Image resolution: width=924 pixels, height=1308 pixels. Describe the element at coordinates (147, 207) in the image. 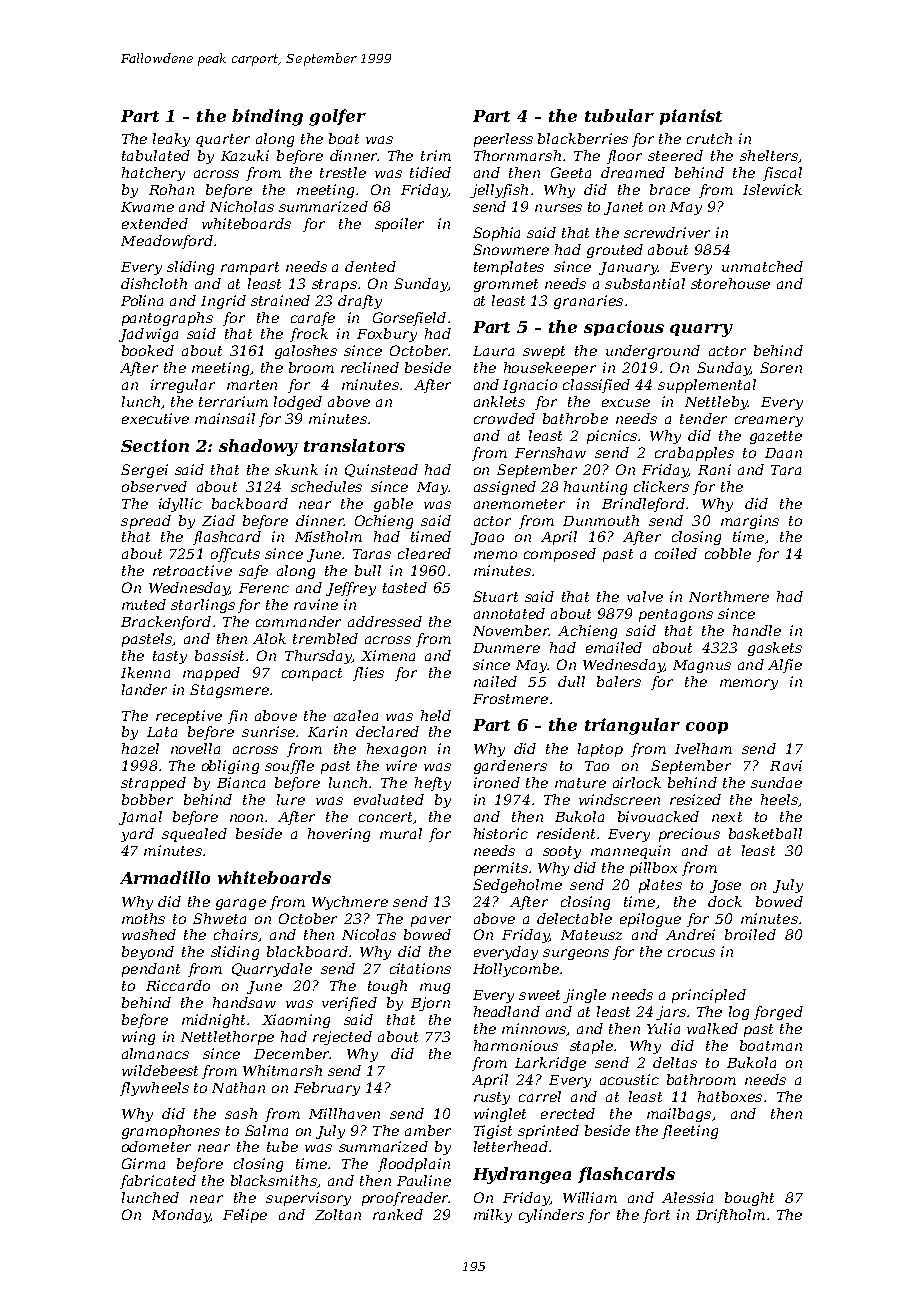

I see `Kwame` at that location.
